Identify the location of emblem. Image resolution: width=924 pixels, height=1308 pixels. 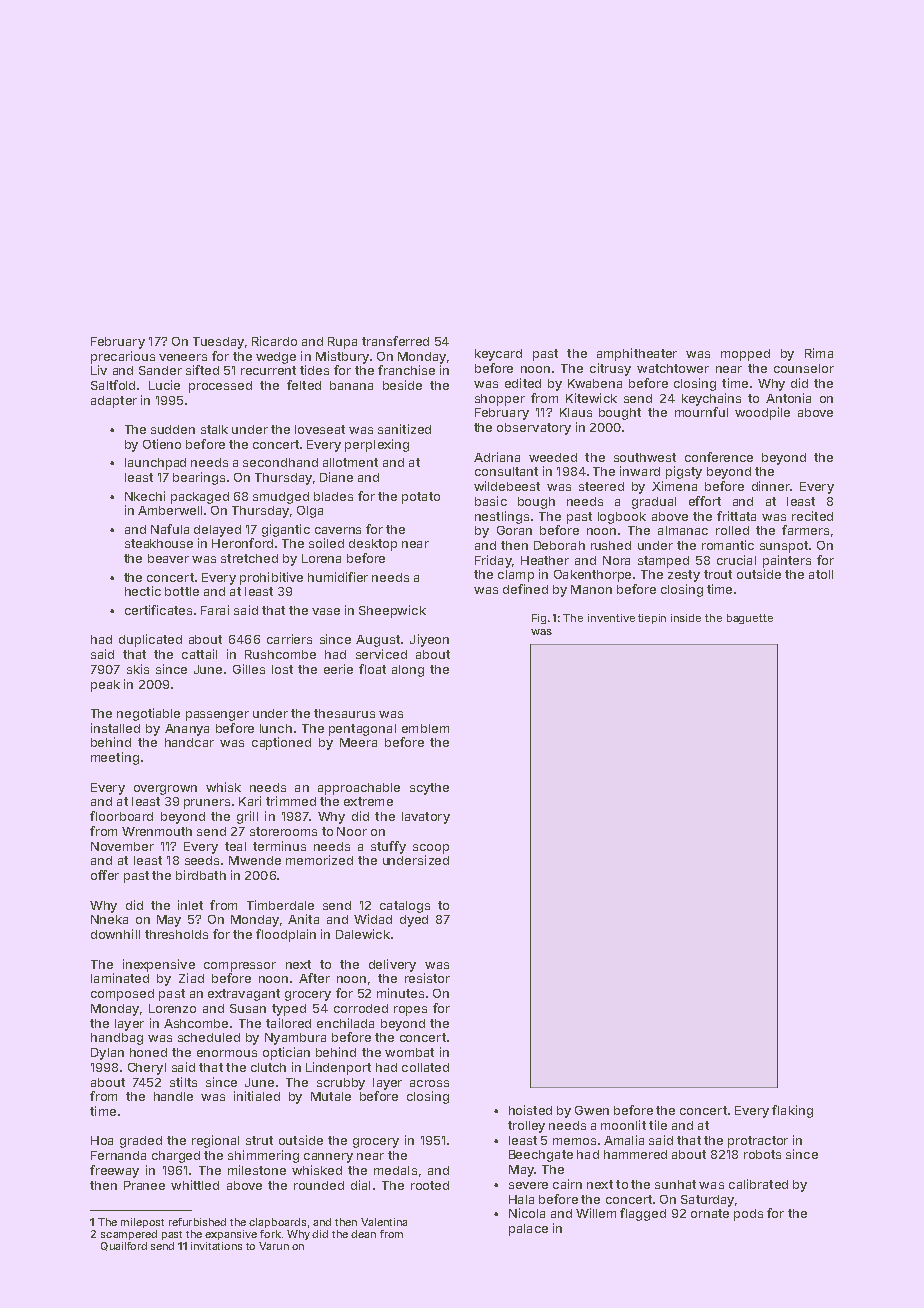
(425, 728).
